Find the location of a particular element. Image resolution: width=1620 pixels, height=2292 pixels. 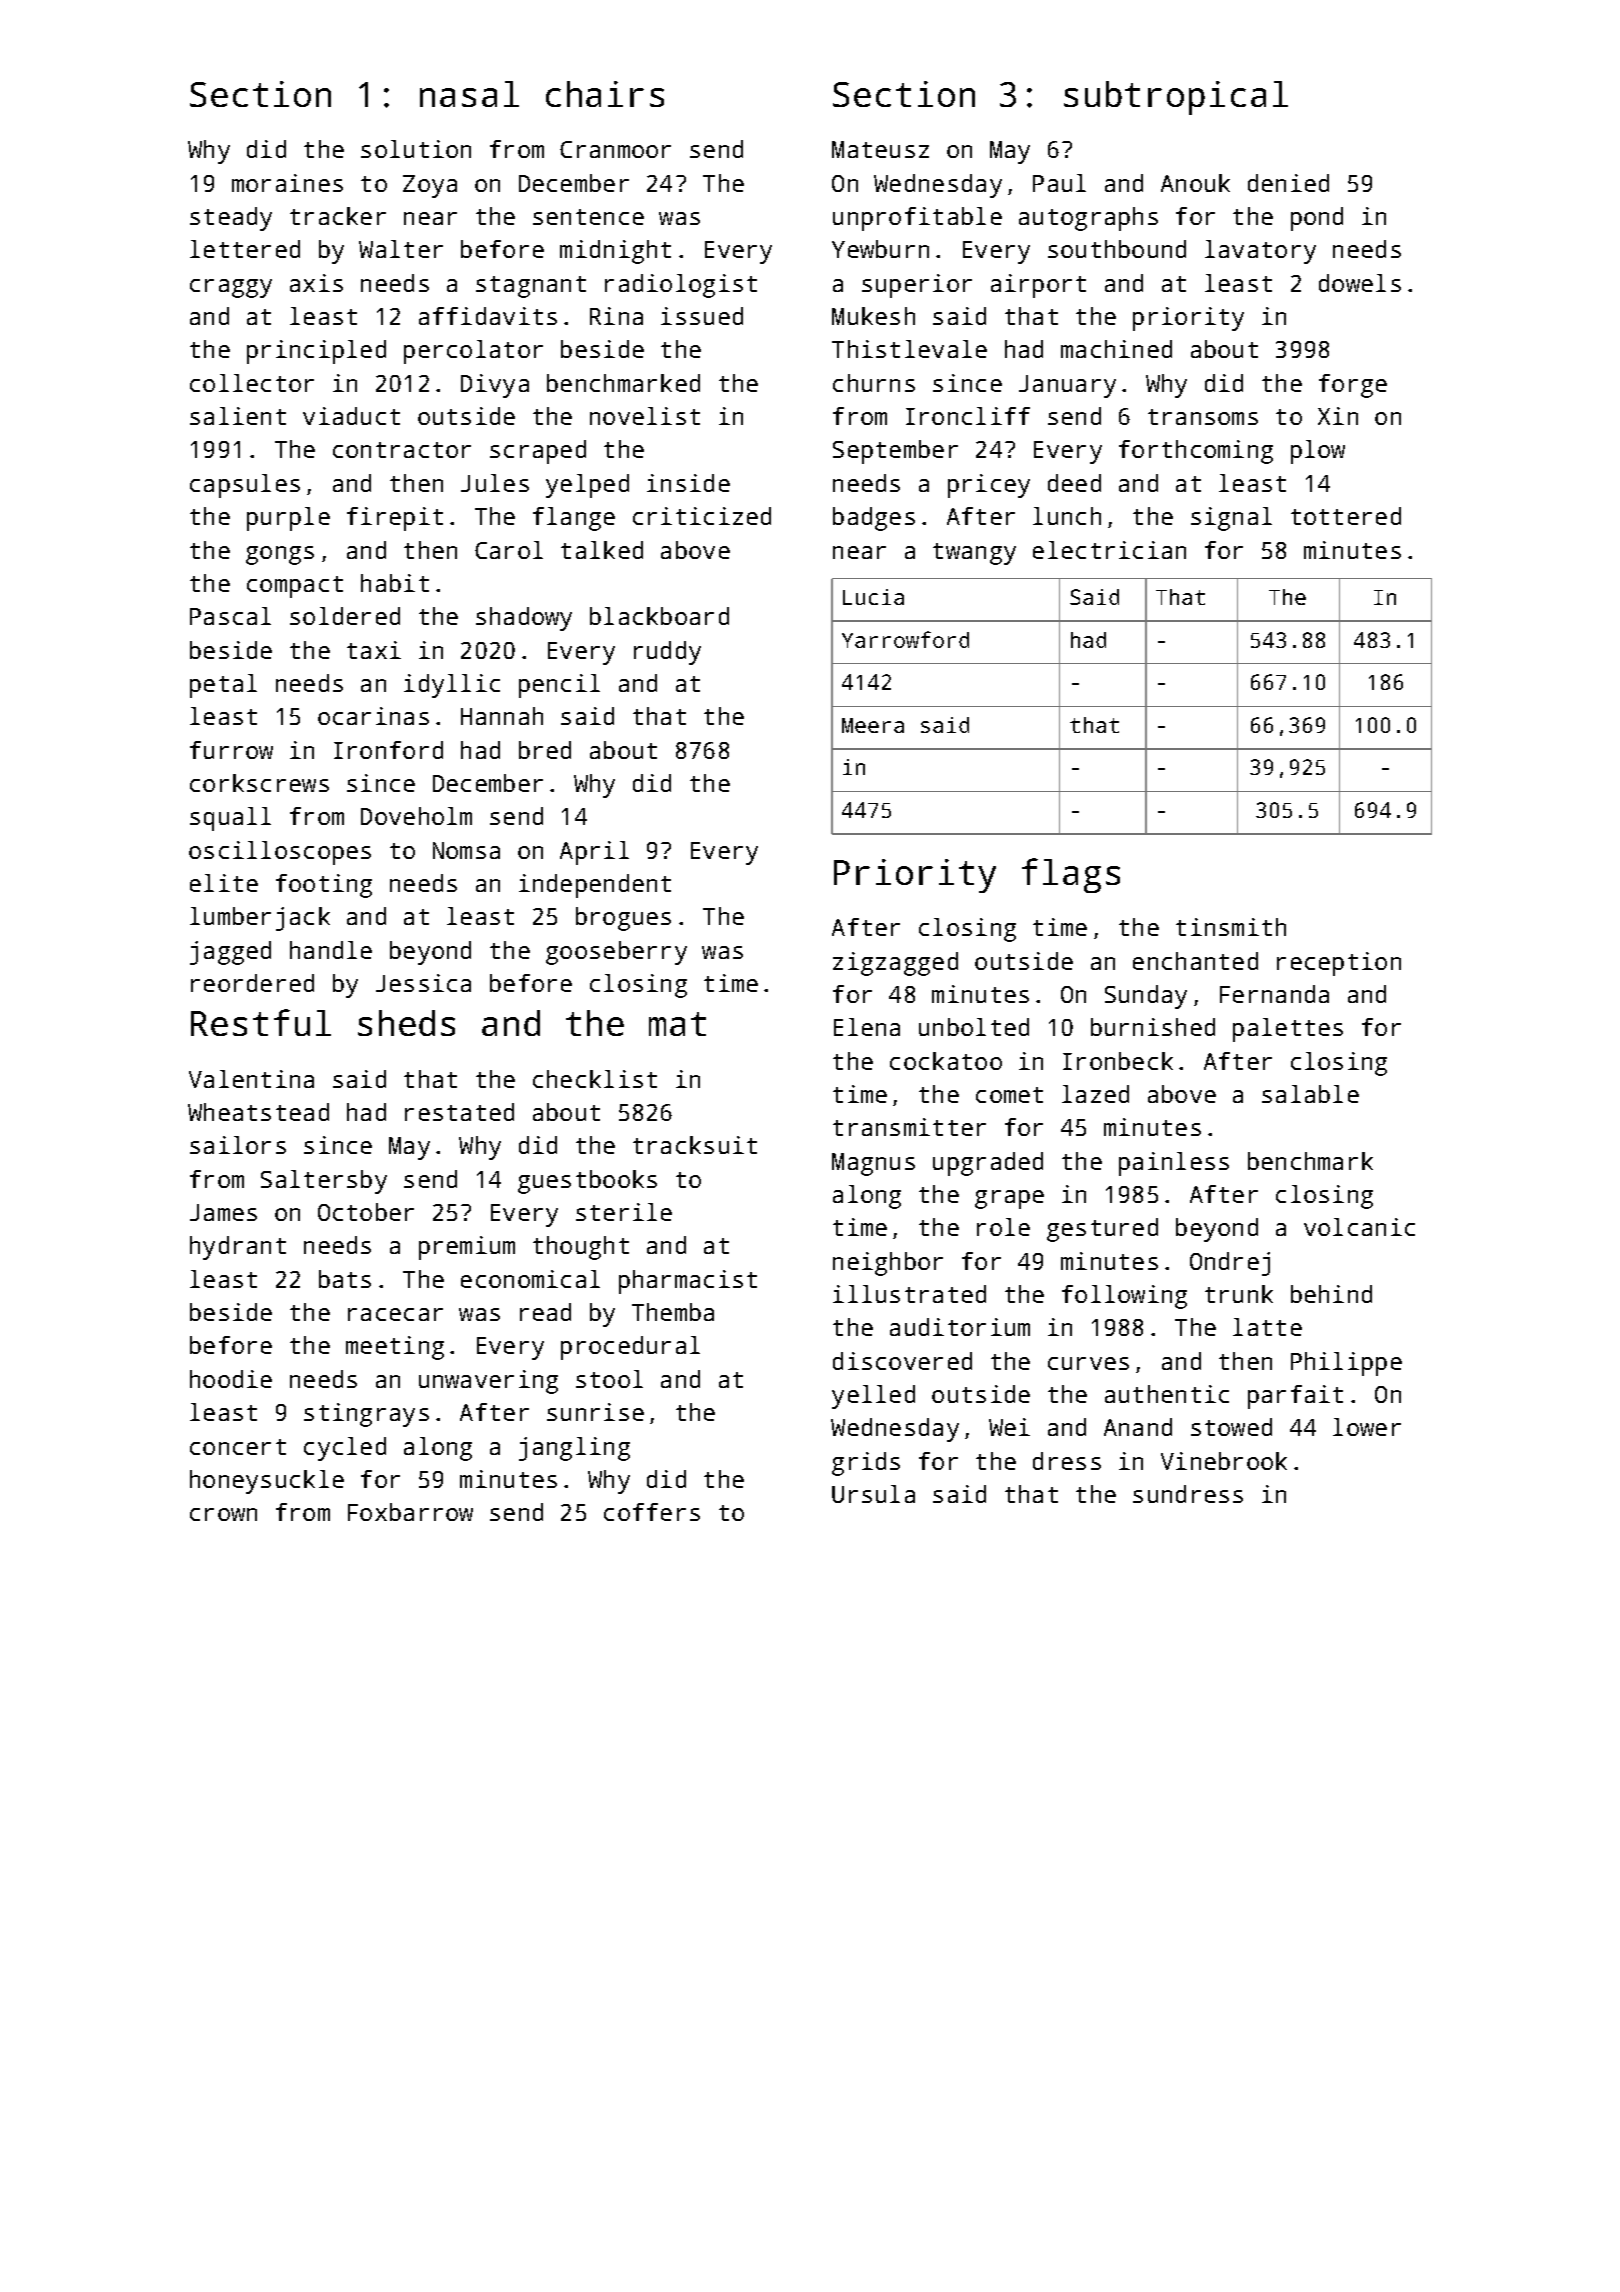

Vinebrook is located at coordinates (1224, 1461).
